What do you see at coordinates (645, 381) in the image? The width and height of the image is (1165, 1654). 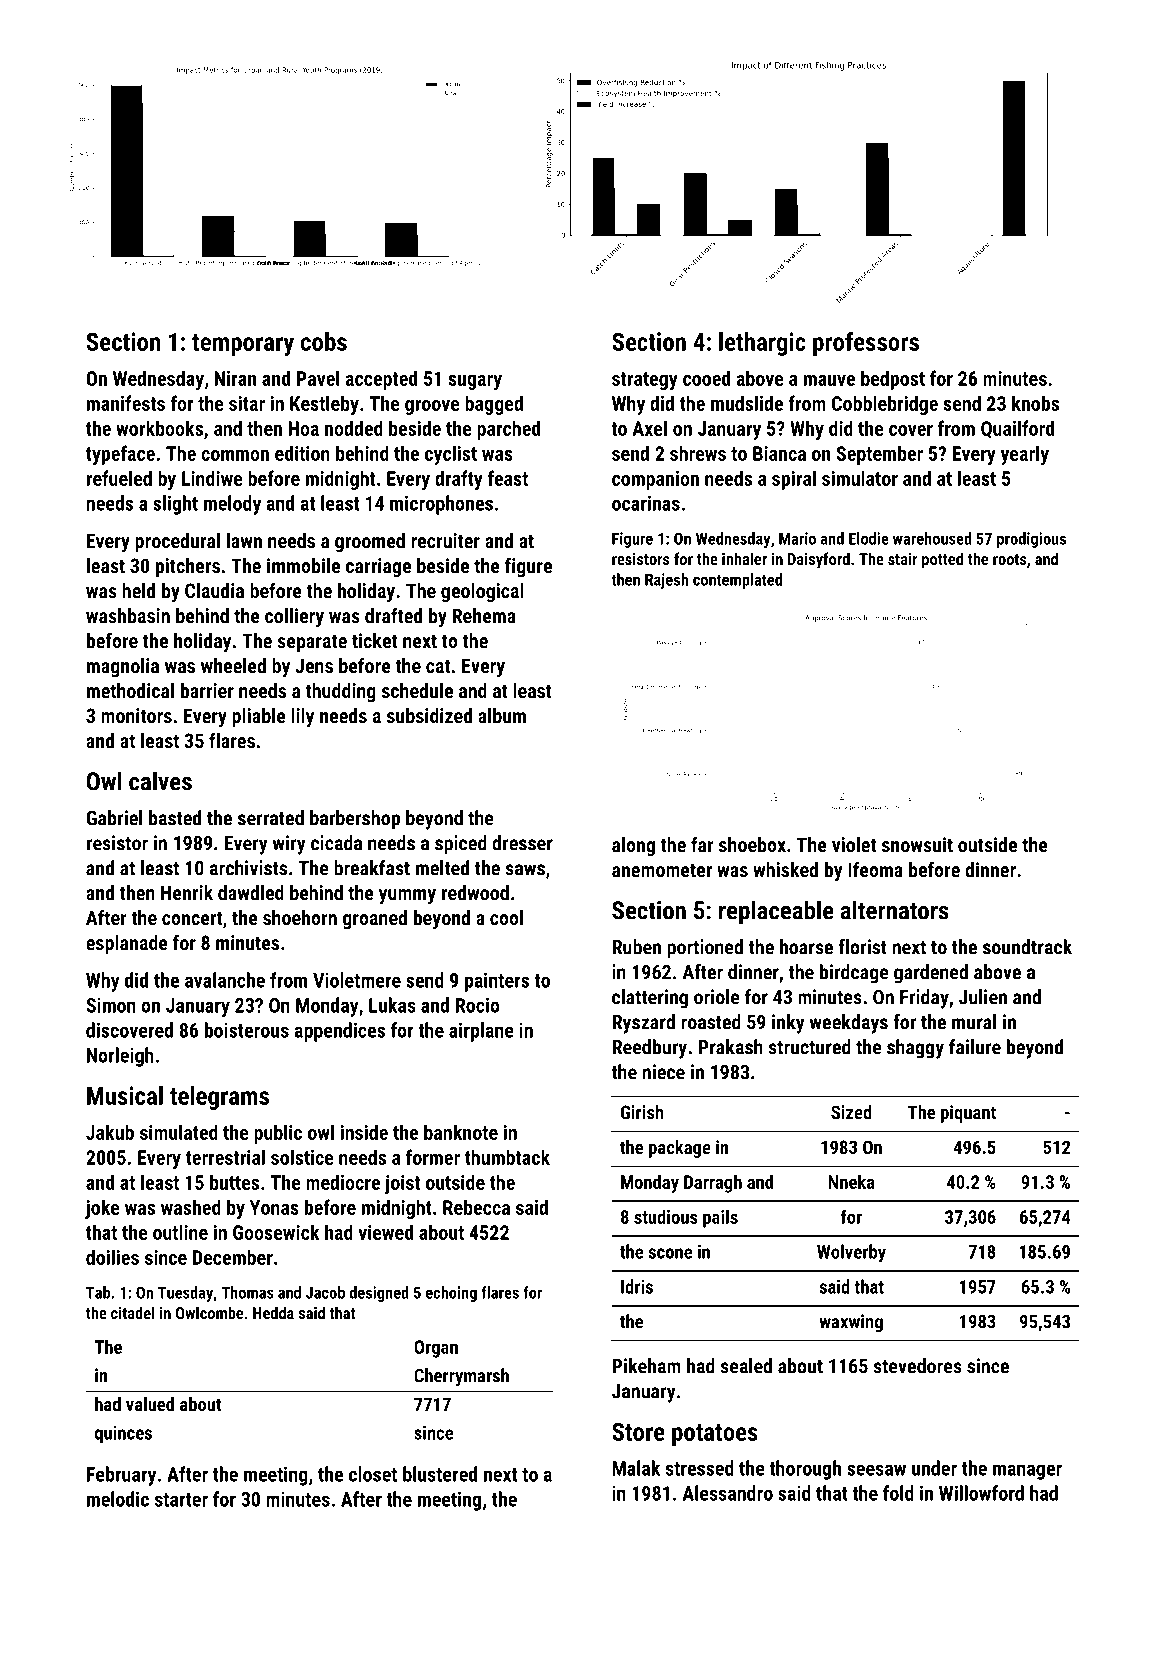 I see `strategy` at bounding box center [645, 381].
